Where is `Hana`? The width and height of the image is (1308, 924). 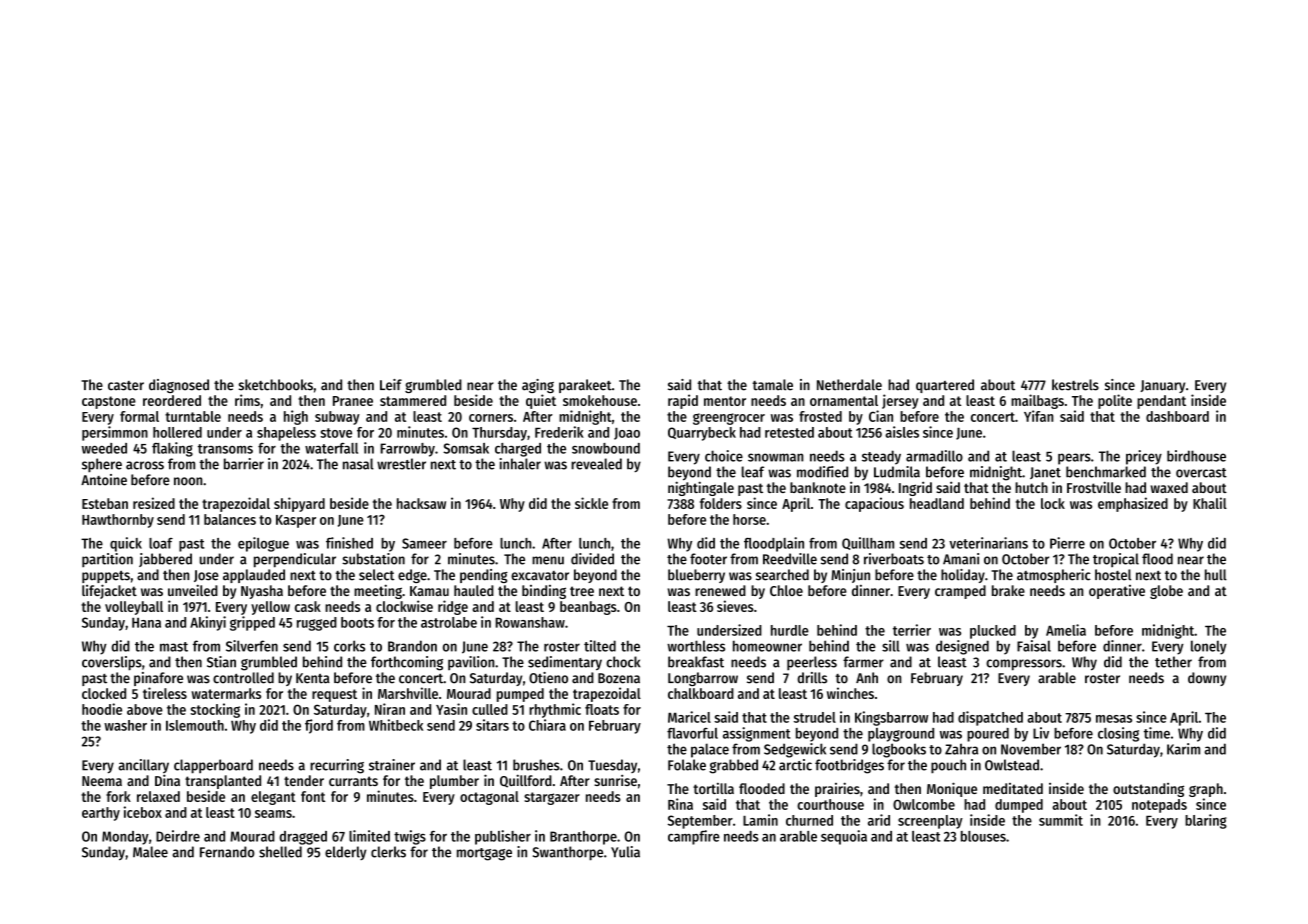
Hana is located at coordinates (146, 623).
